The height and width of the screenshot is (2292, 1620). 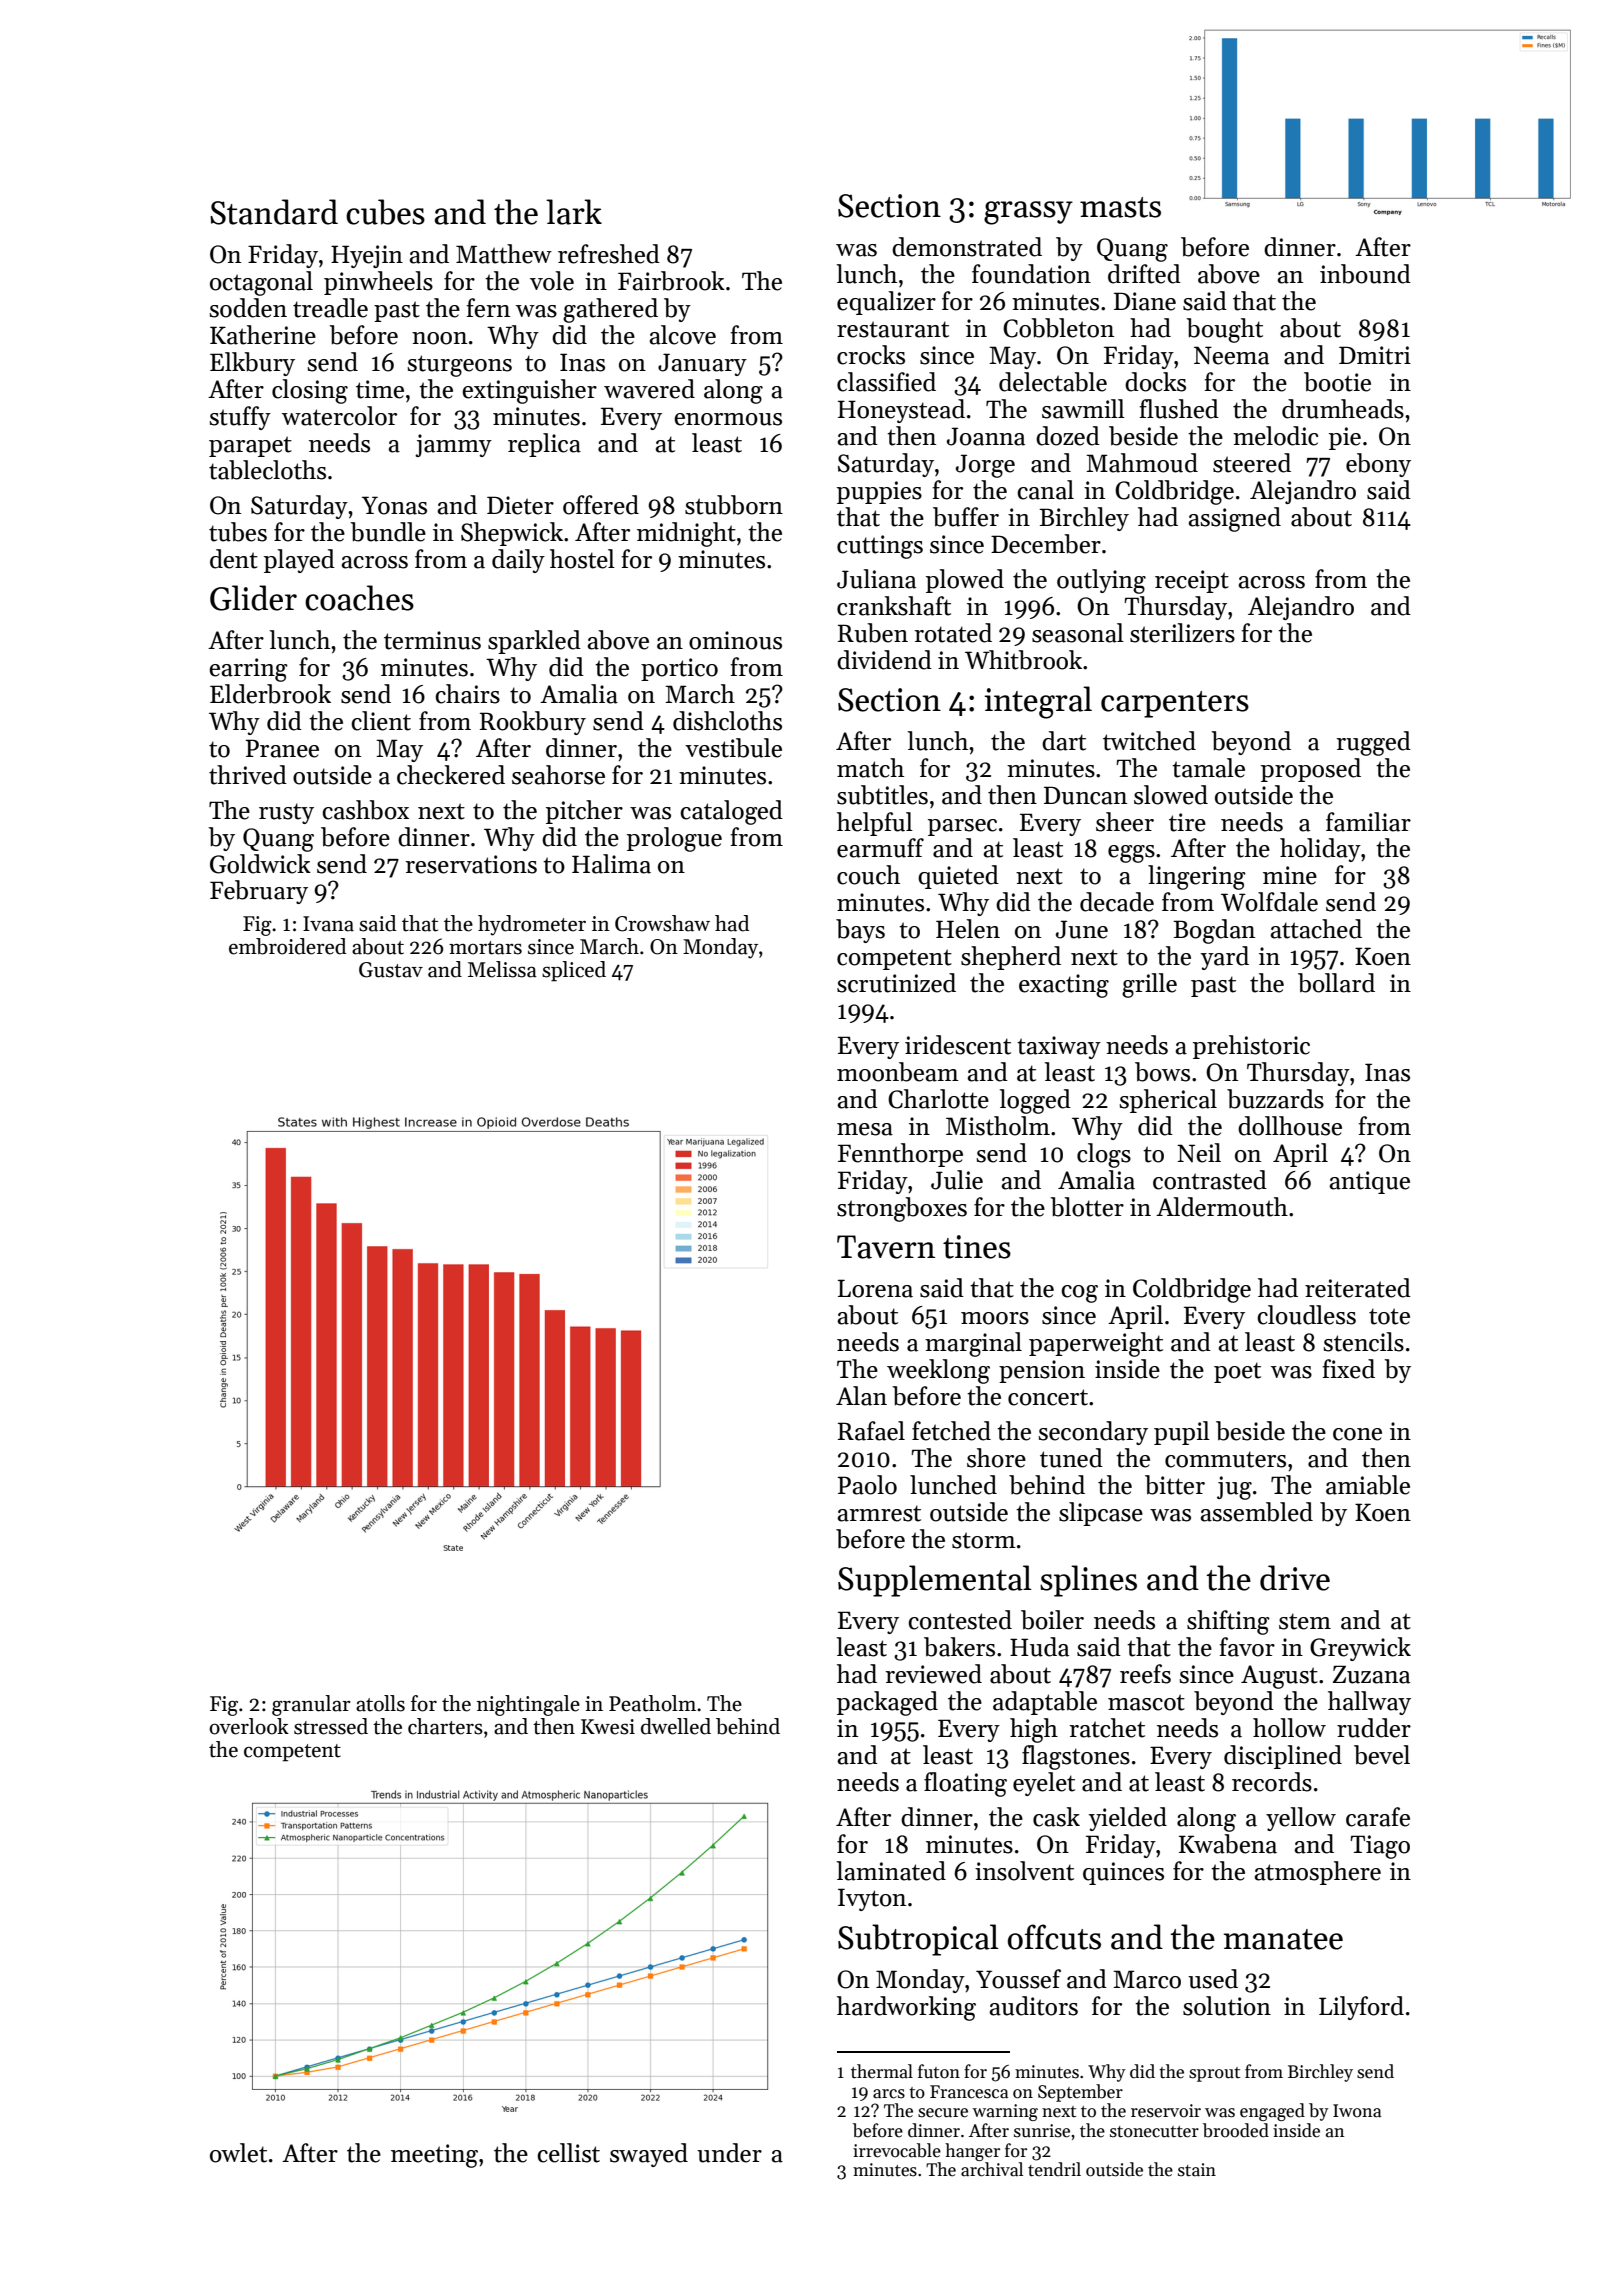 I want to click on tendril, so click(x=1054, y=2169).
